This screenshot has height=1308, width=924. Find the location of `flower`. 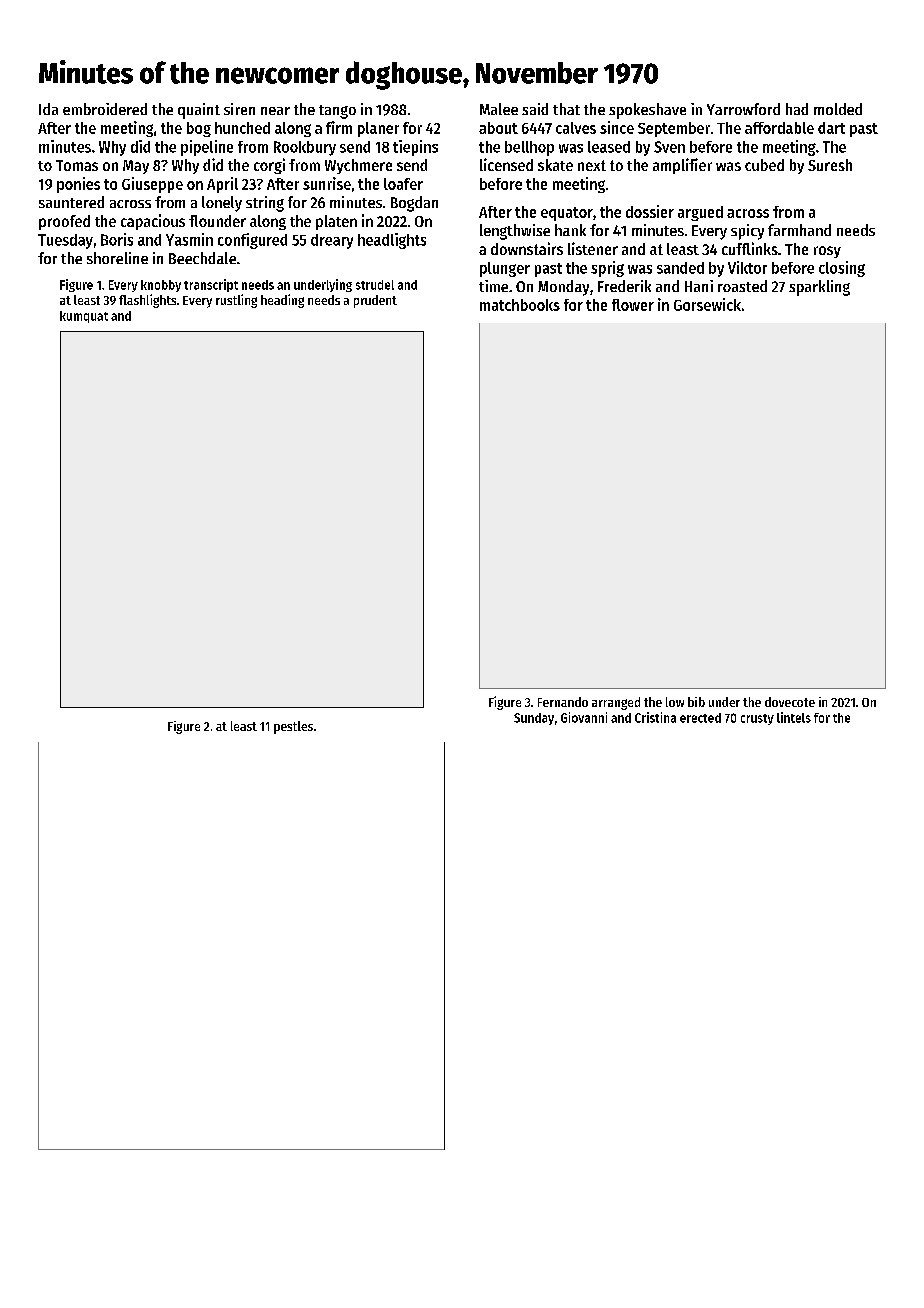

flower is located at coordinates (633, 305).
